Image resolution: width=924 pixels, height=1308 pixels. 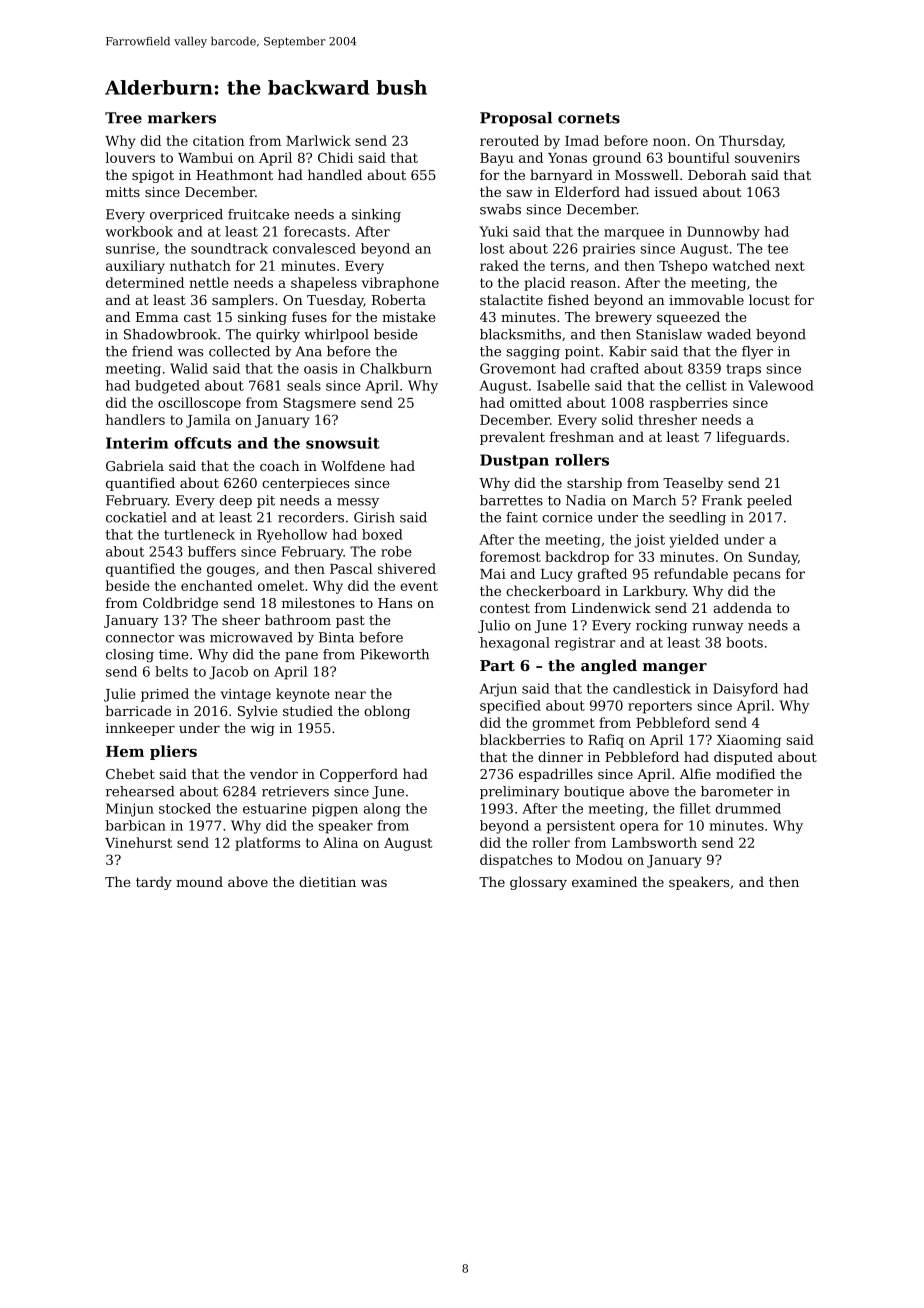 I want to click on barbican, so click(x=135, y=825).
